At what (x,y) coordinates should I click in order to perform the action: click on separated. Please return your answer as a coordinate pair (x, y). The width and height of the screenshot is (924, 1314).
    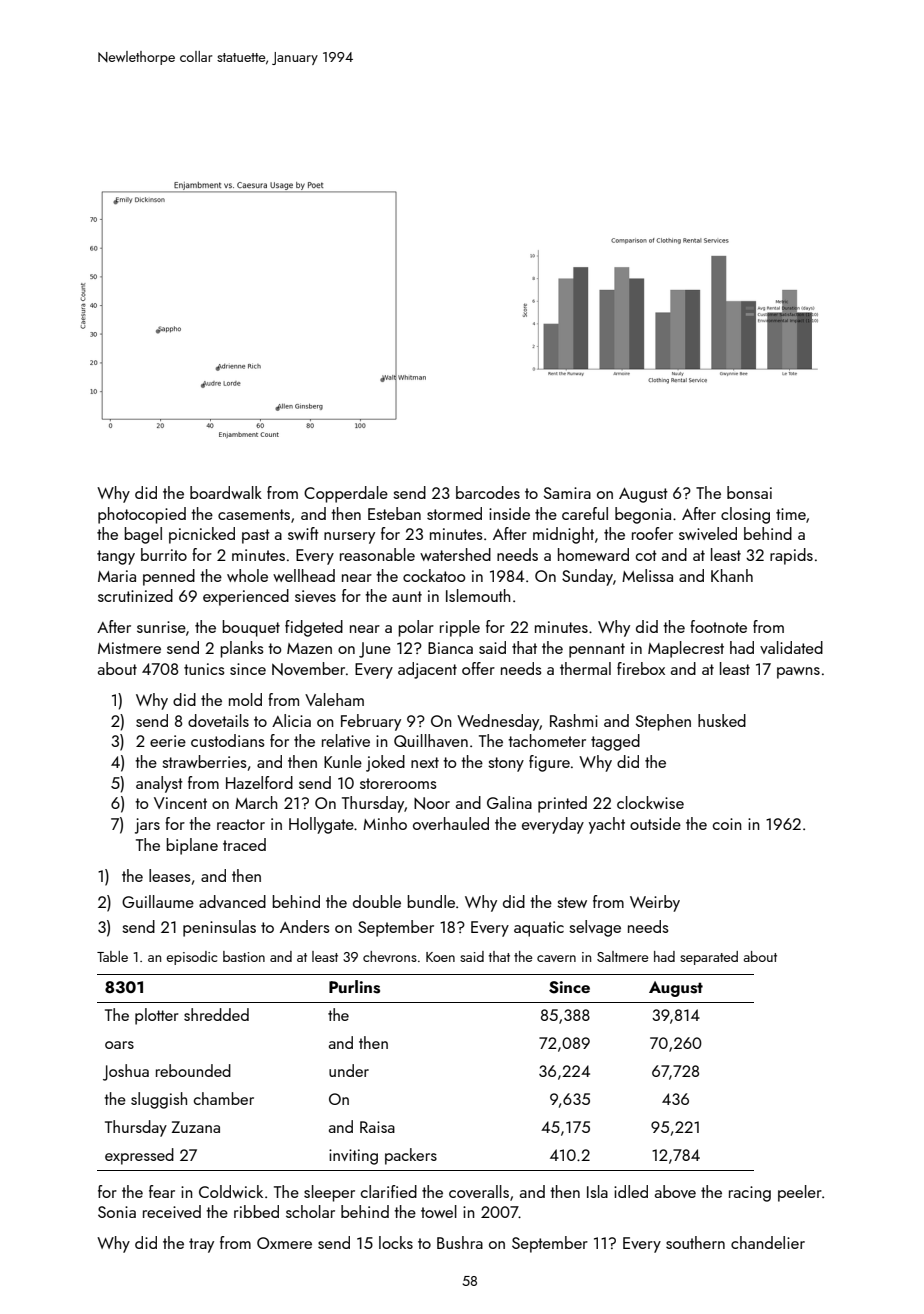
    Looking at the image, I should click on (709, 958).
